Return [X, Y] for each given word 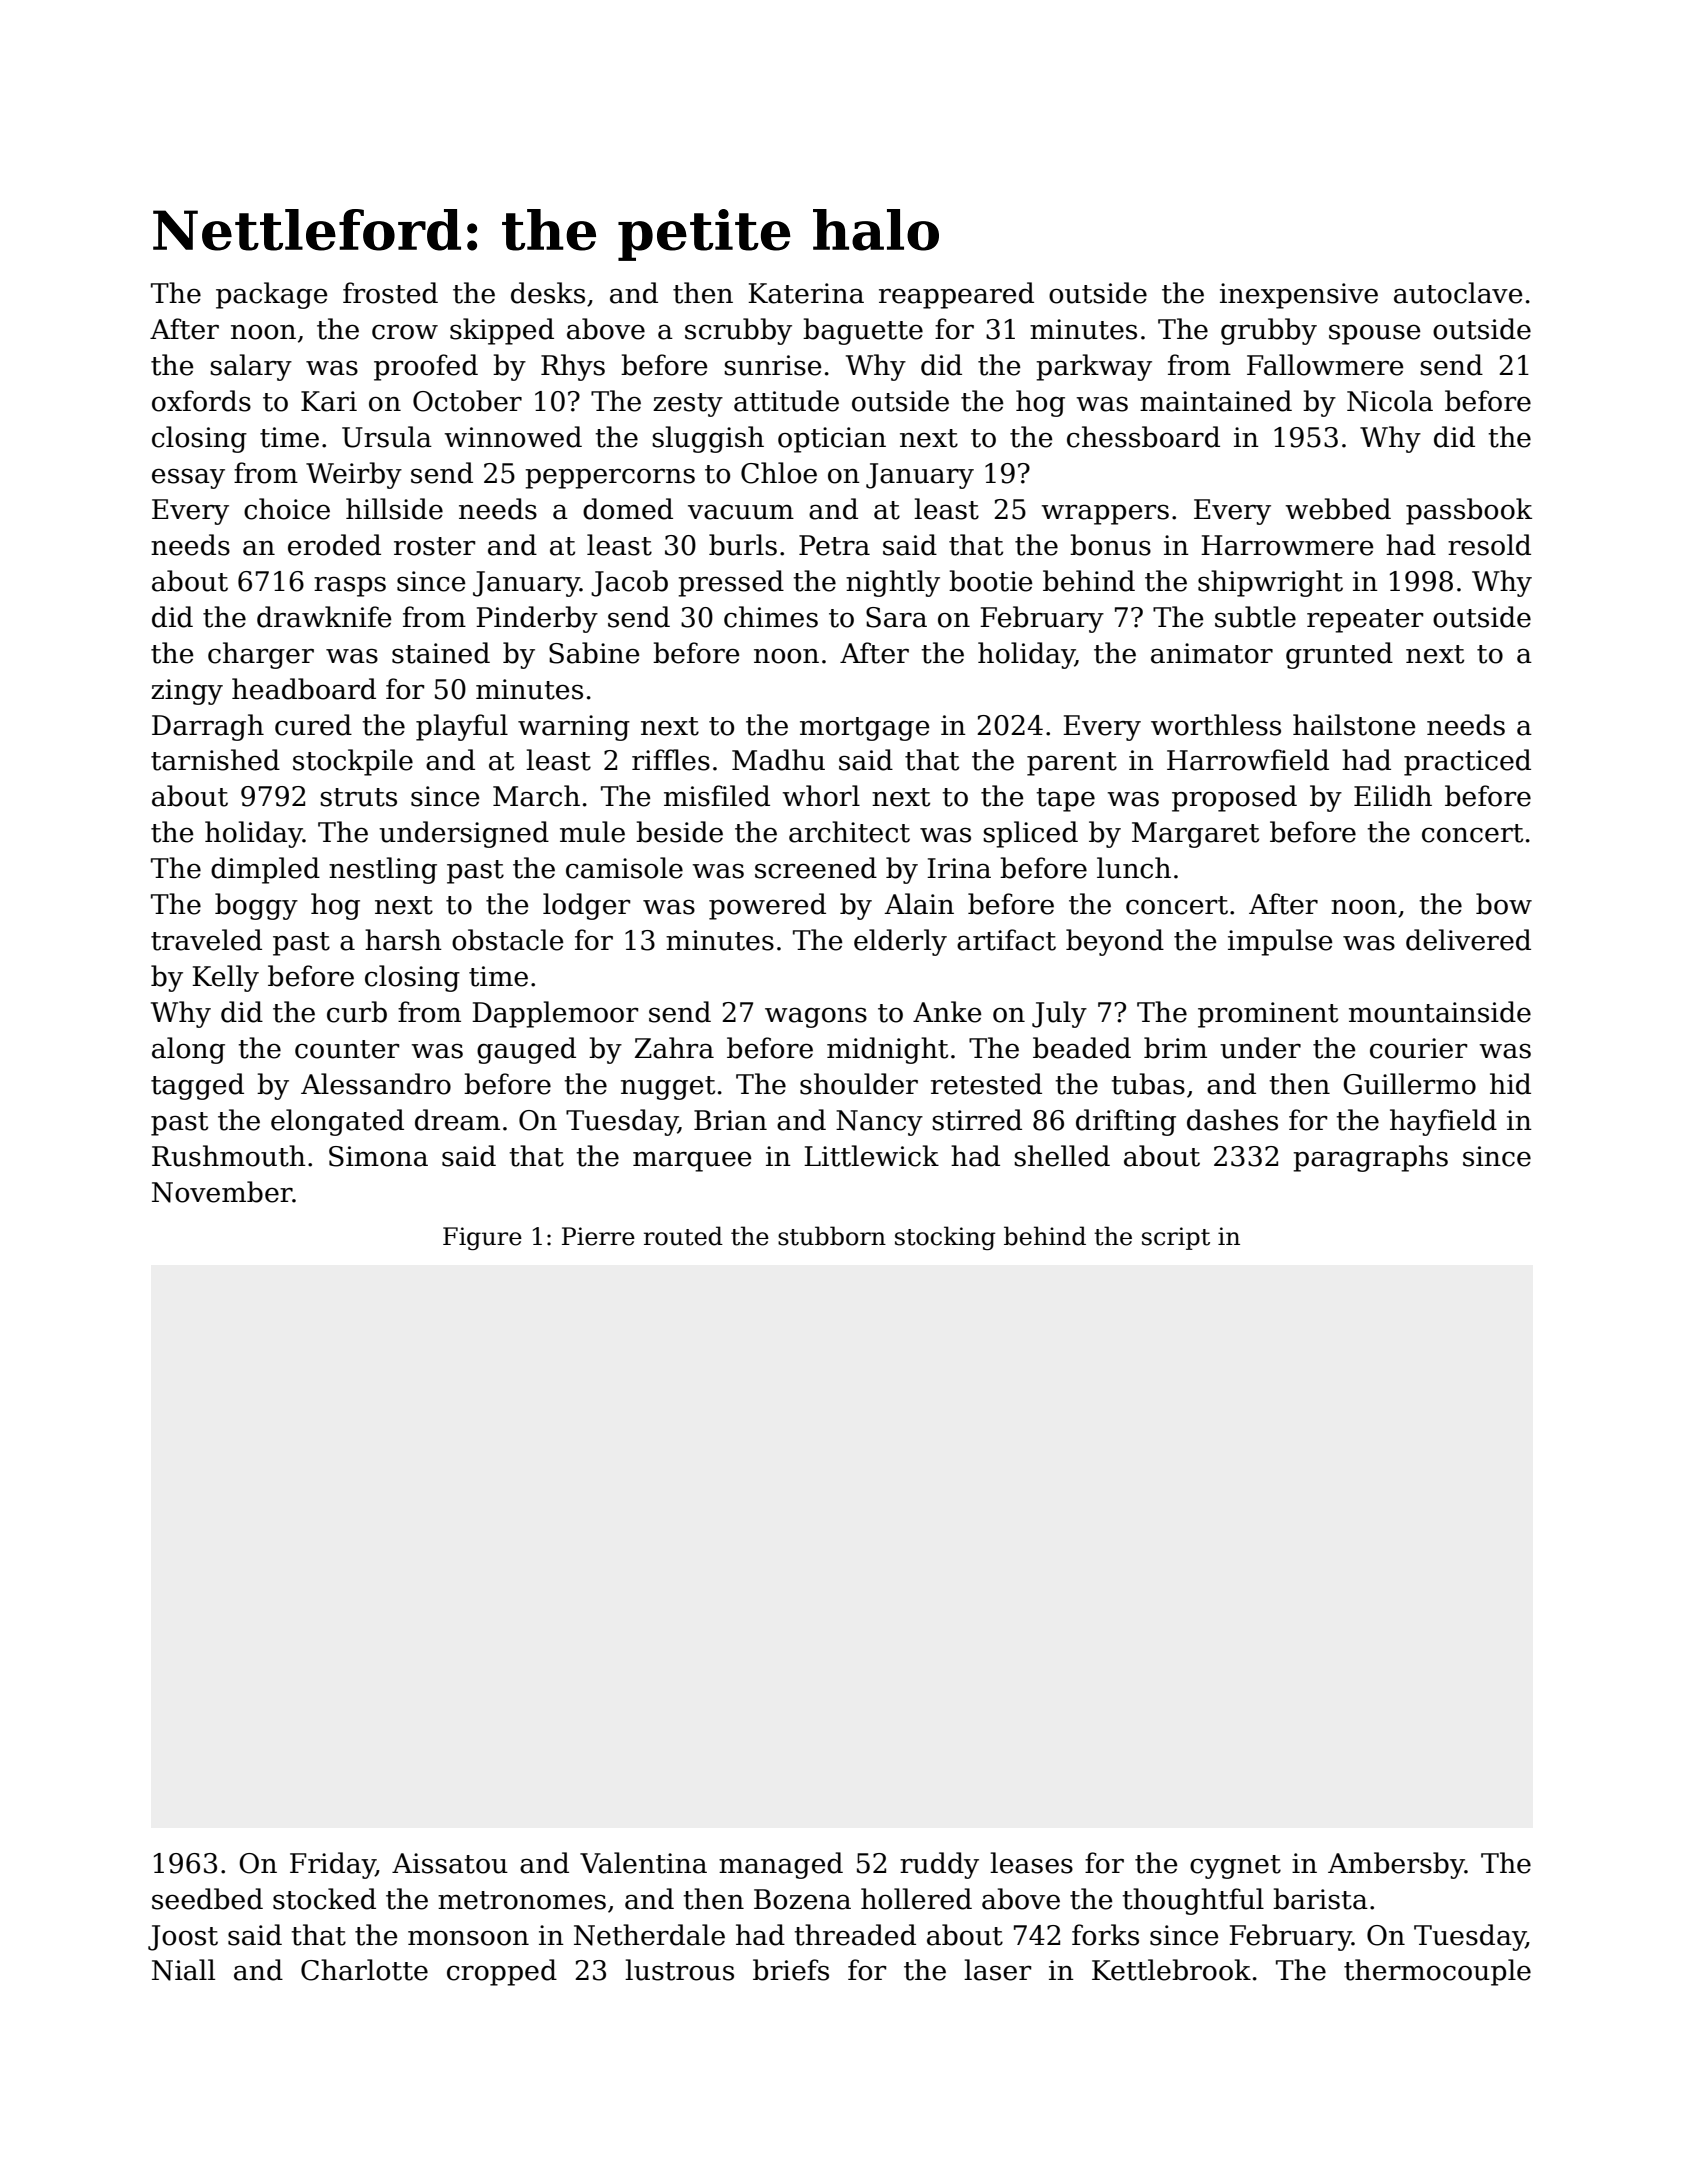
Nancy [879, 1123]
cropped [502, 1972]
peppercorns [610, 478]
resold [1489, 545]
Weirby [354, 475]
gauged [526, 1050]
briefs [791, 1970]
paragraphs [1370, 1158]
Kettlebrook [1171, 1970]
